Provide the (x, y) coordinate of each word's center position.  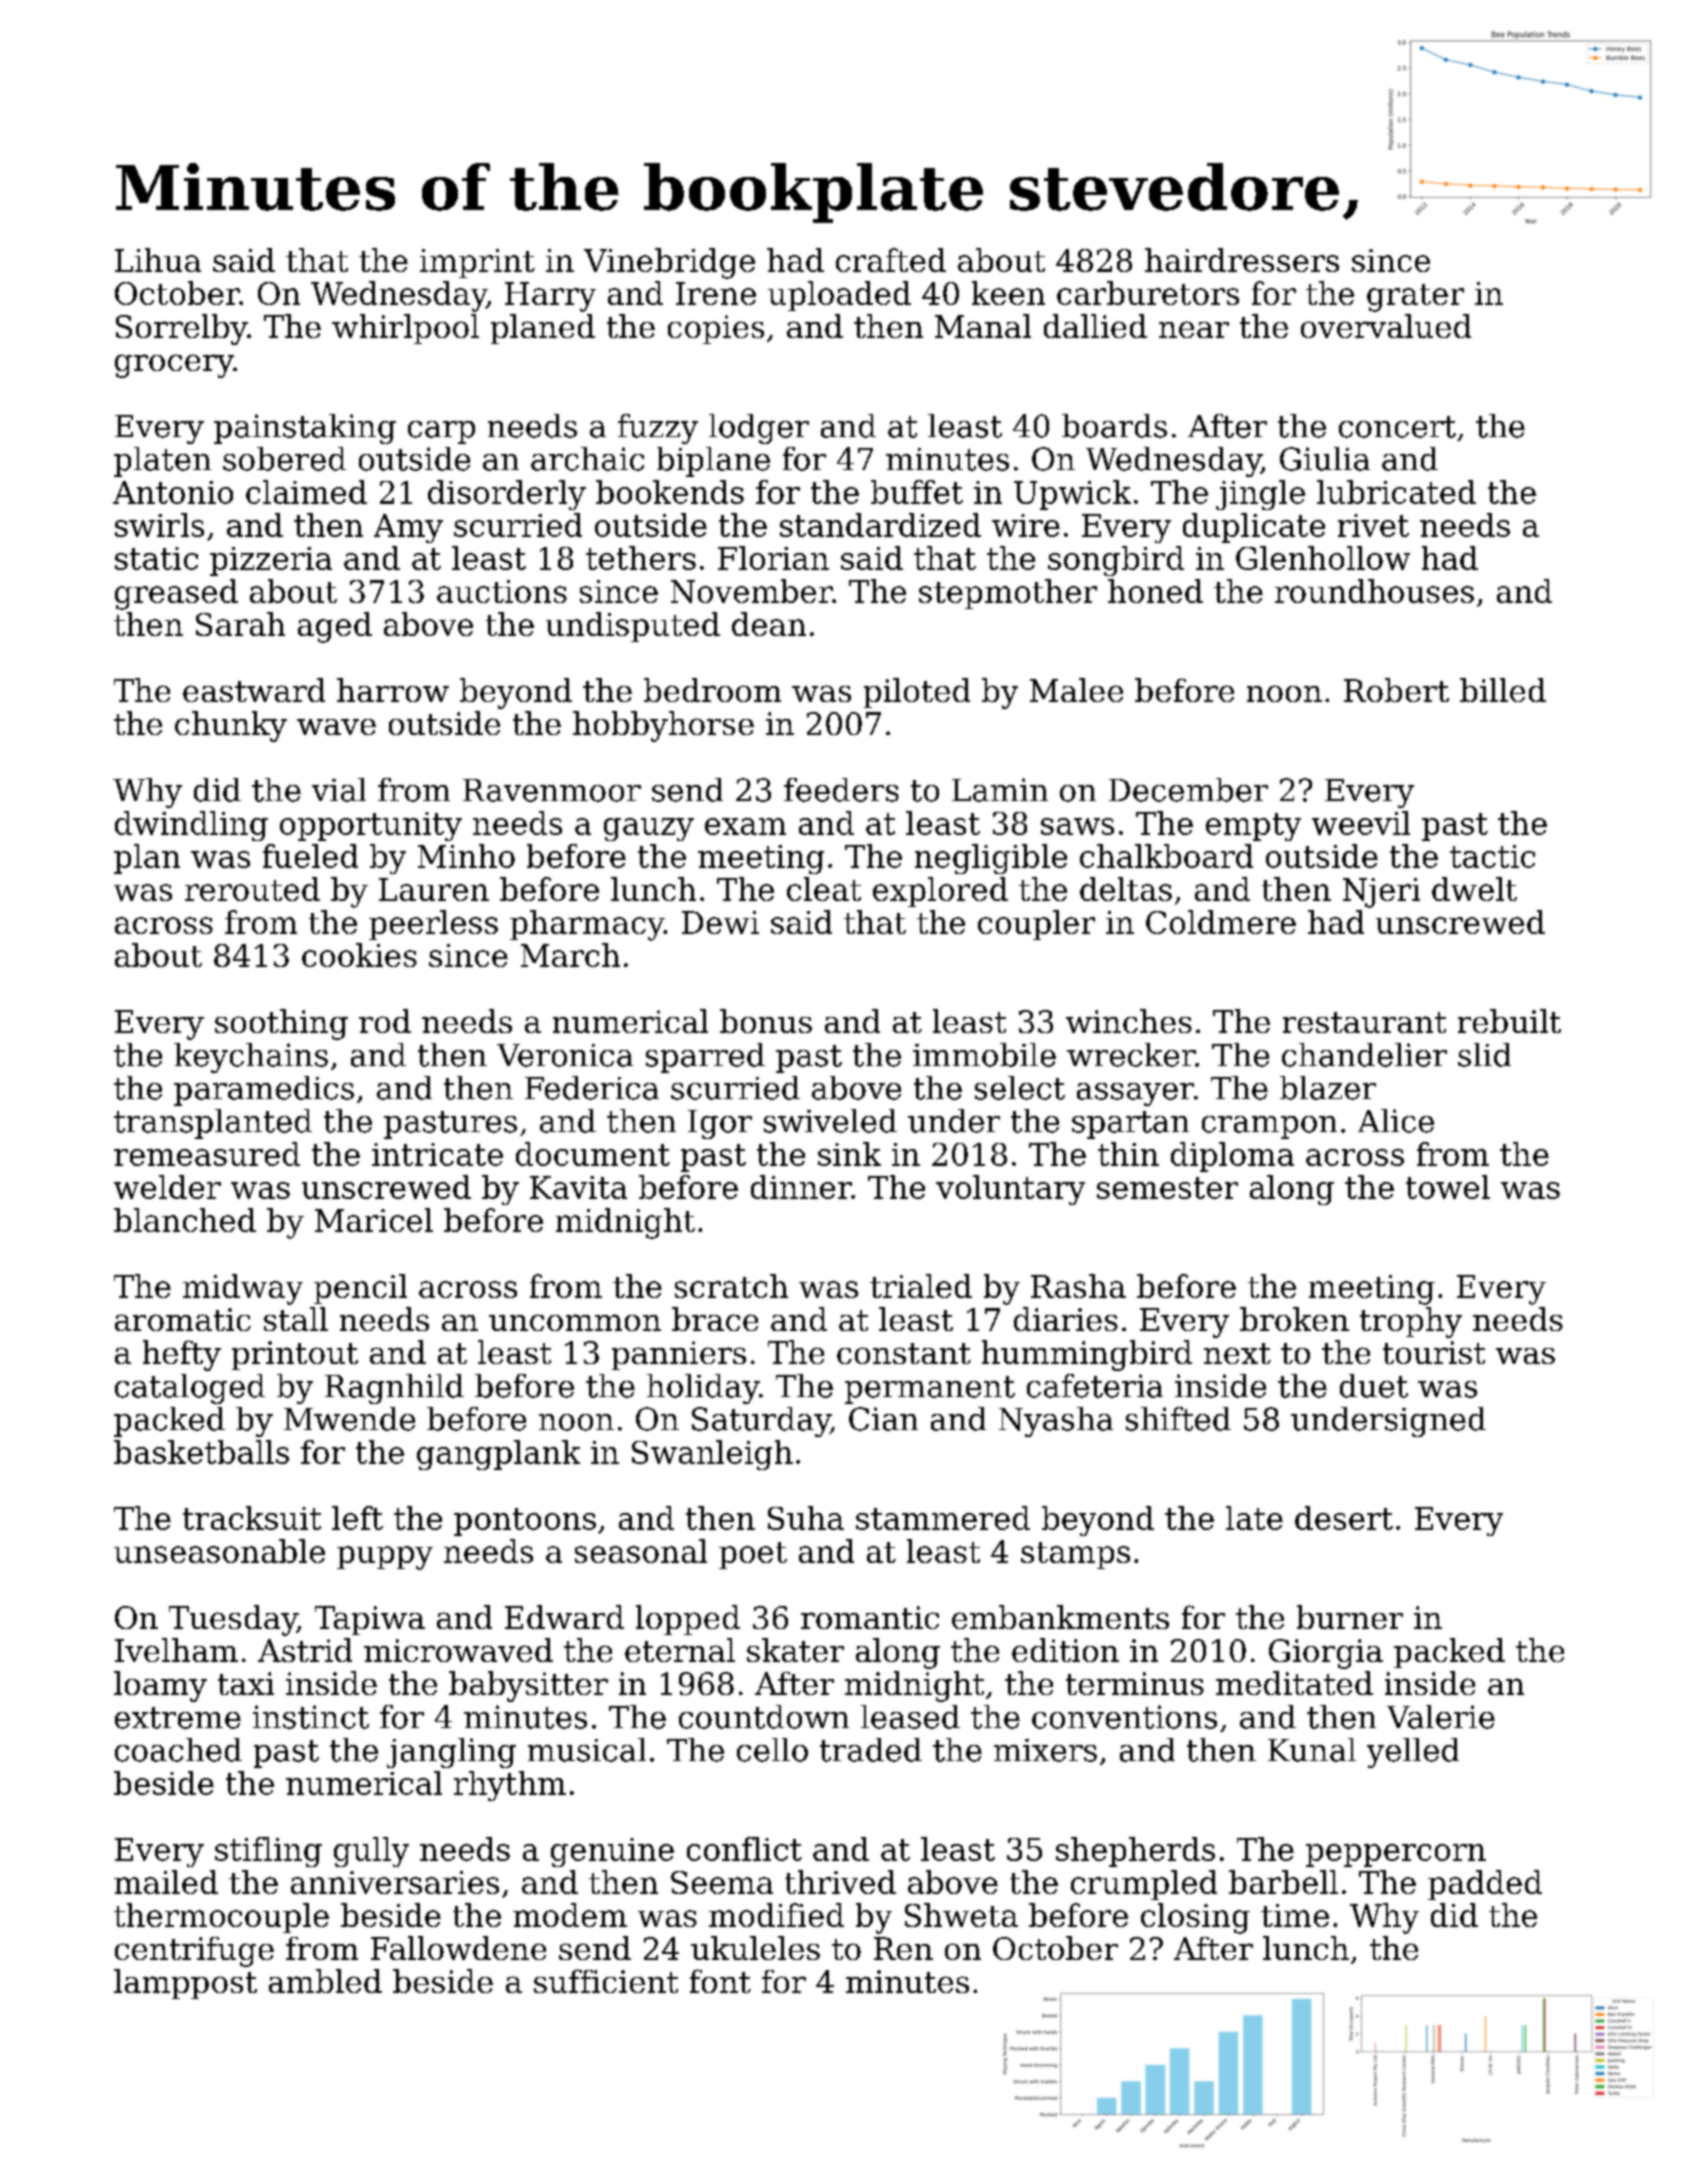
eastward (254, 690)
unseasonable (219, 1551)
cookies (359, 955)
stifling (268, 1852)
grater (1415, 298)
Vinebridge (669, 263)
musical (587, 1750)
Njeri (1381, 893)
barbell (1283, 1882)
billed (1503, 690)
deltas (1126, 889)
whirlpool (405, 329)
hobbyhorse (663, 726)
